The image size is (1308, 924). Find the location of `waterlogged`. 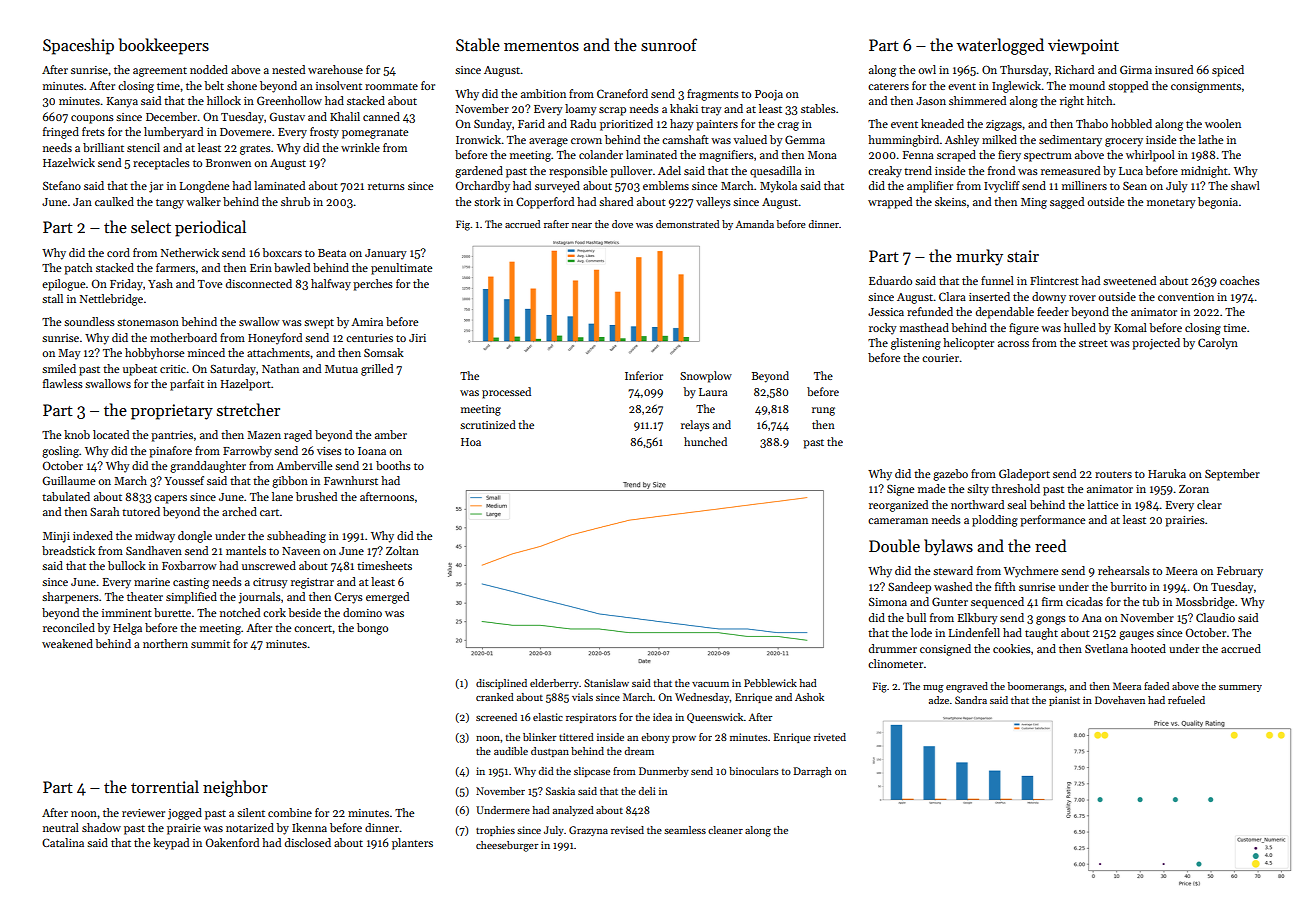

waterlogged is located at coordinates (1000, 46).
